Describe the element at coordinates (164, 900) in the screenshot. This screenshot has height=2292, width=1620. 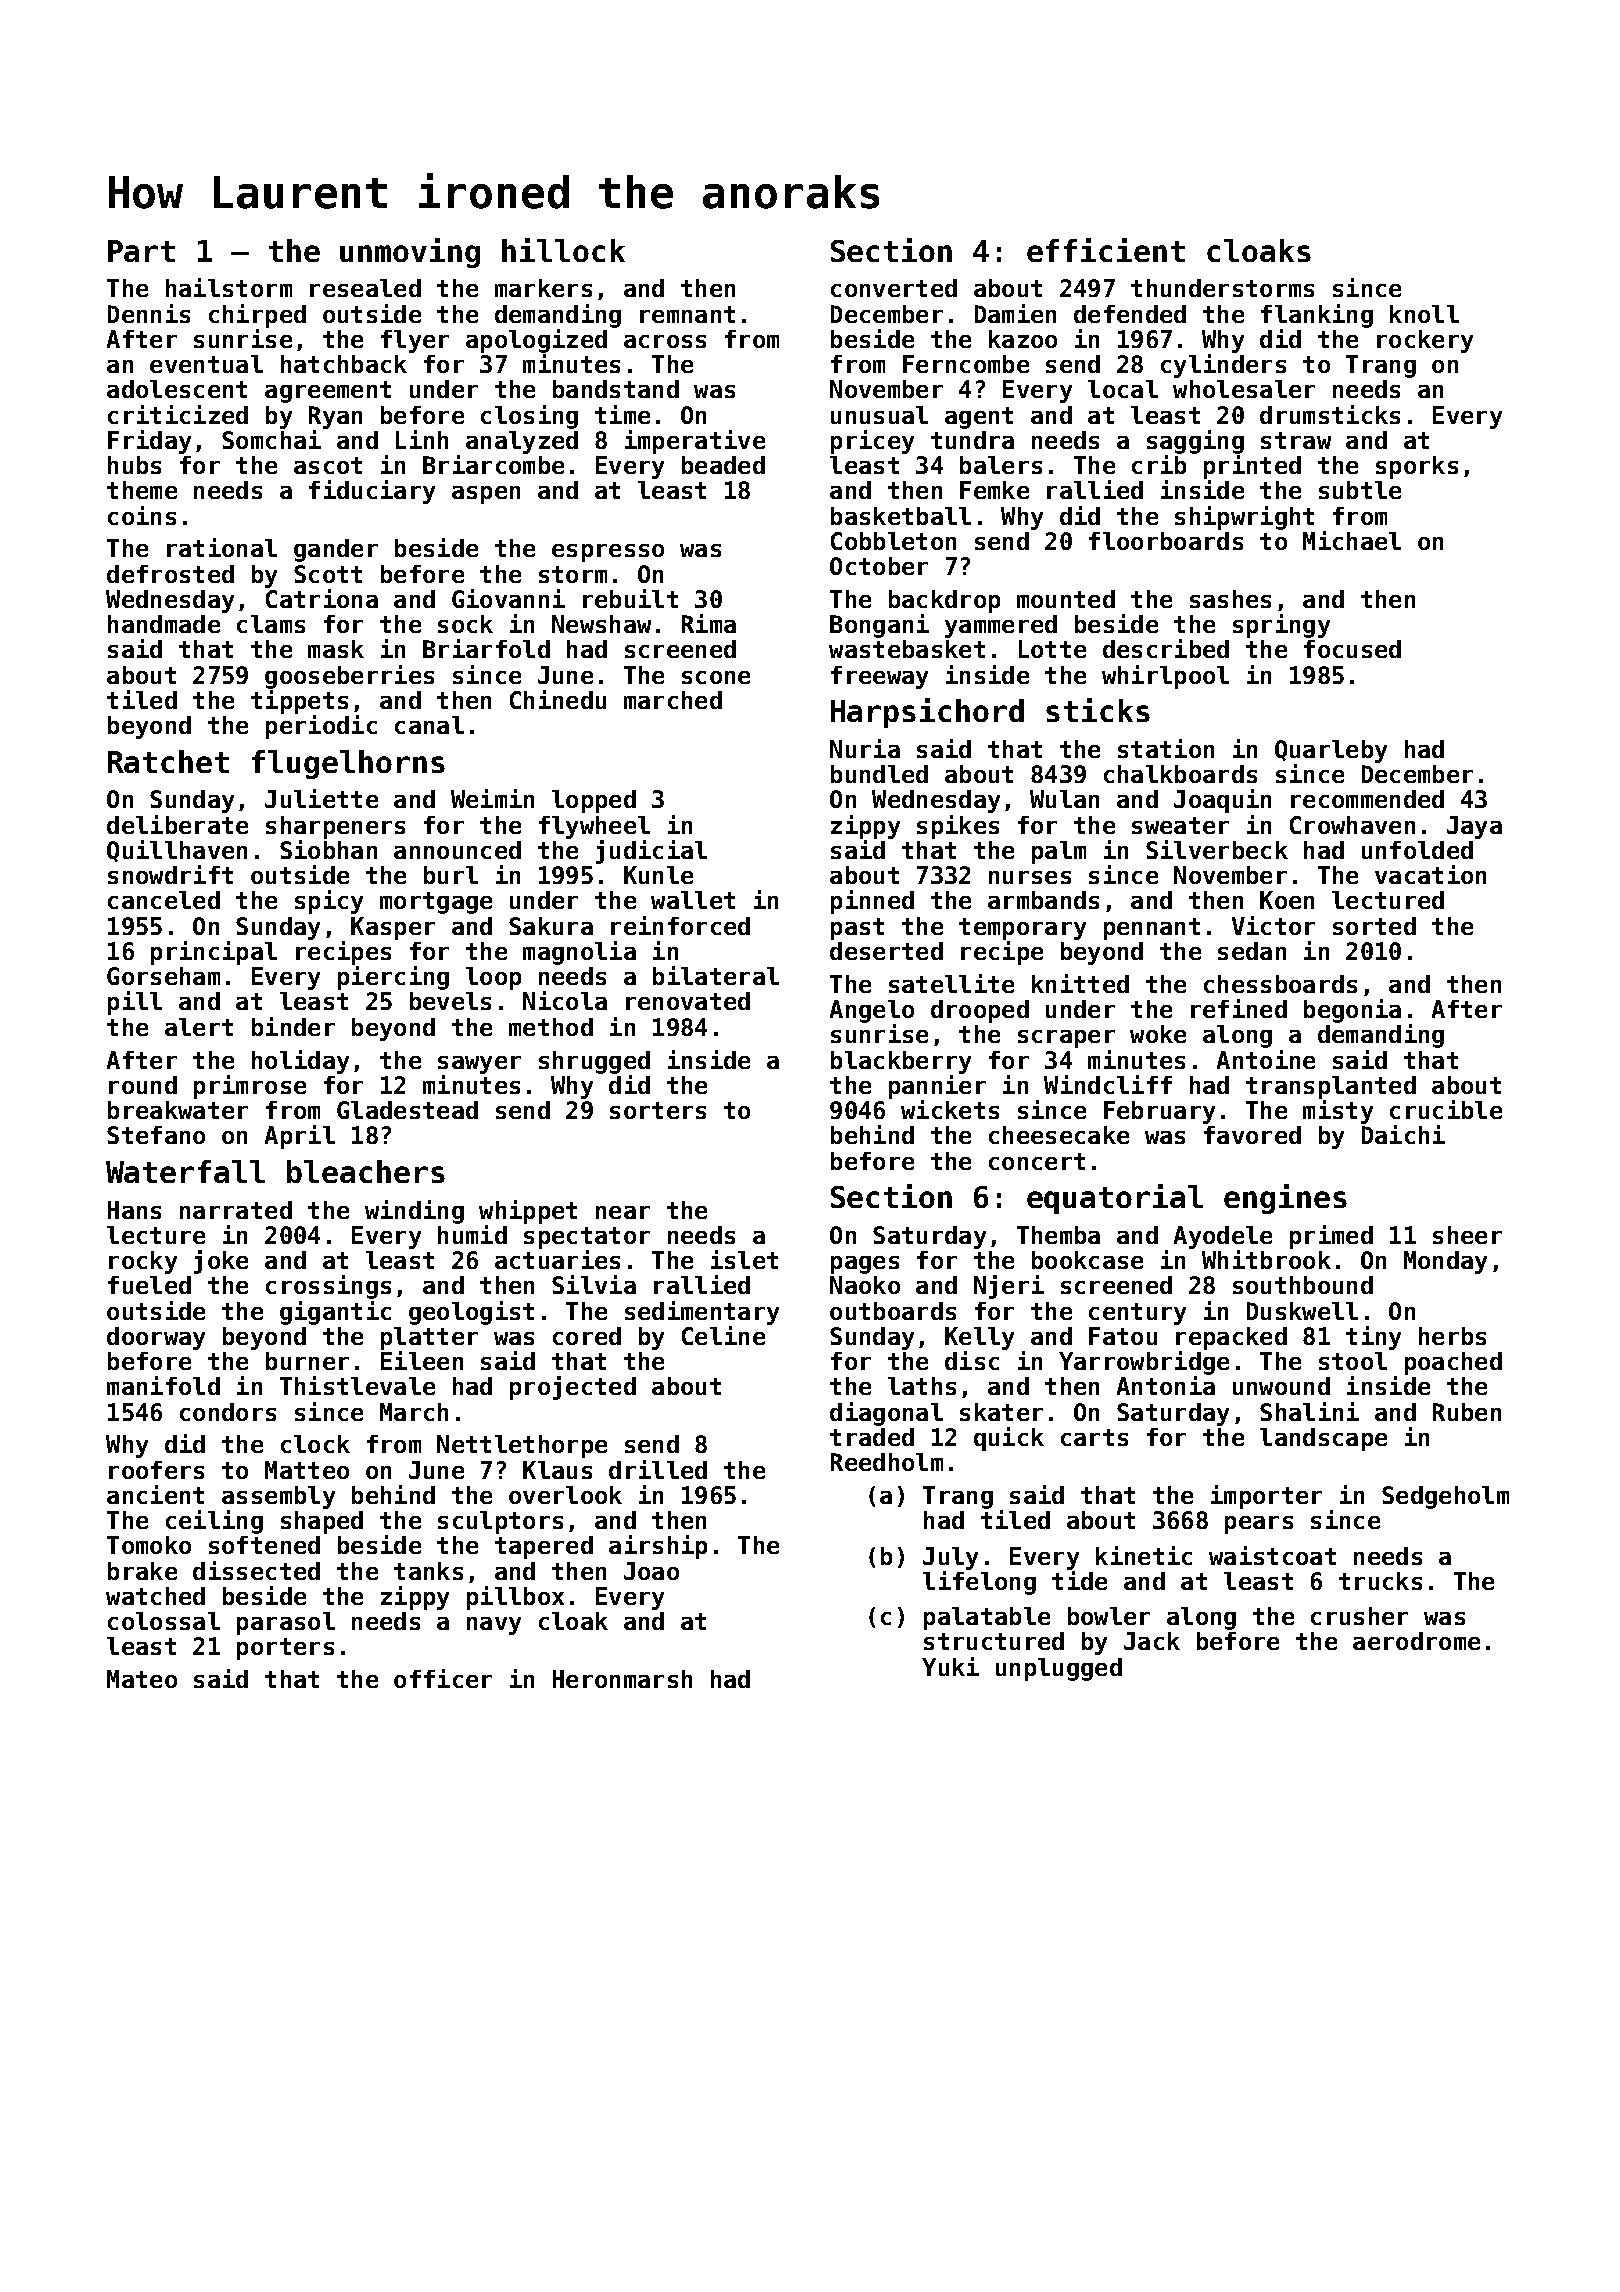
I see `canceled` at that location.
